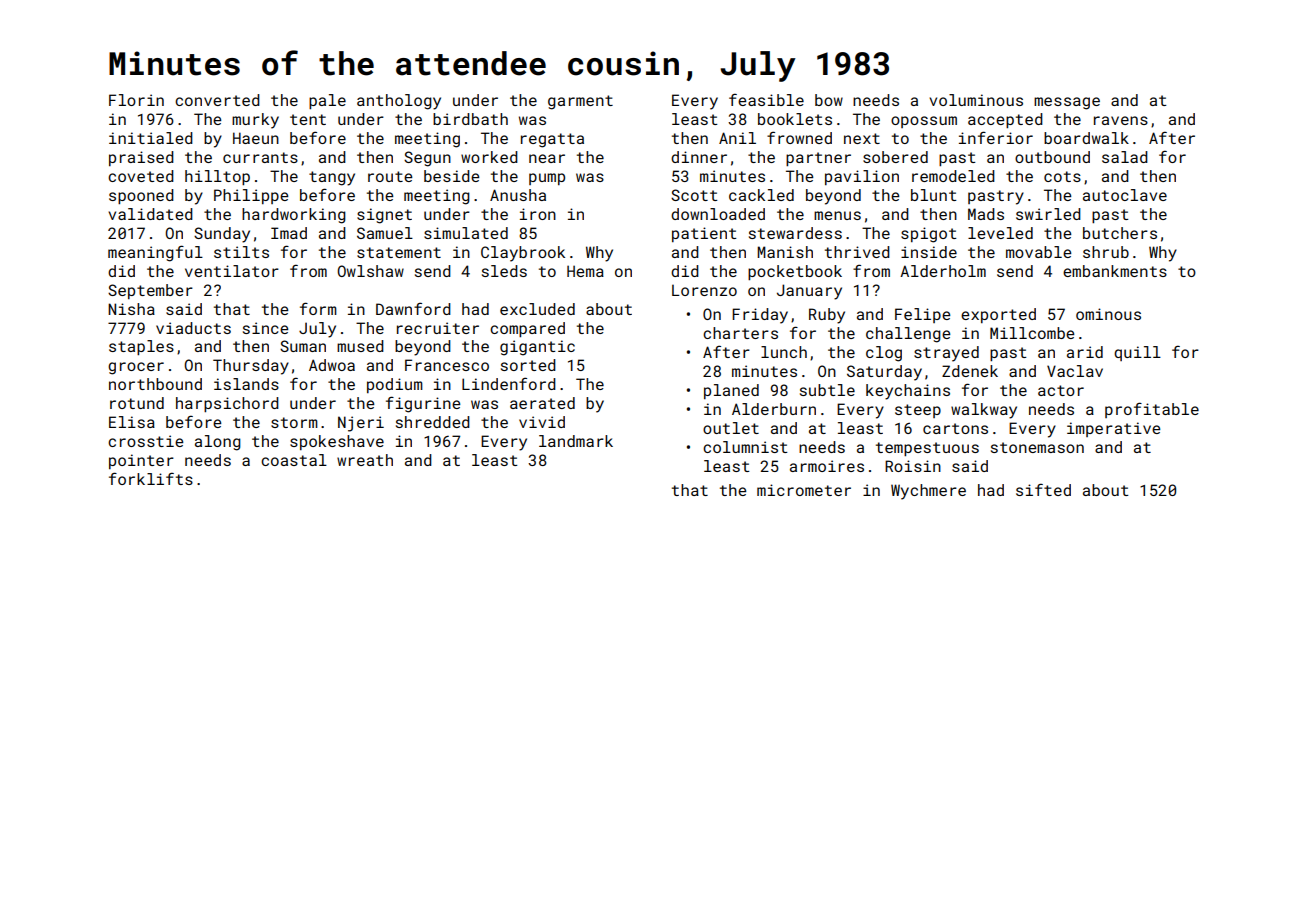 This screenshot has height=924, width=1308. What do you see at coordinates (774, 409) in the screenshot?
I see `Alderburn` at bounding box center [774, 409].
